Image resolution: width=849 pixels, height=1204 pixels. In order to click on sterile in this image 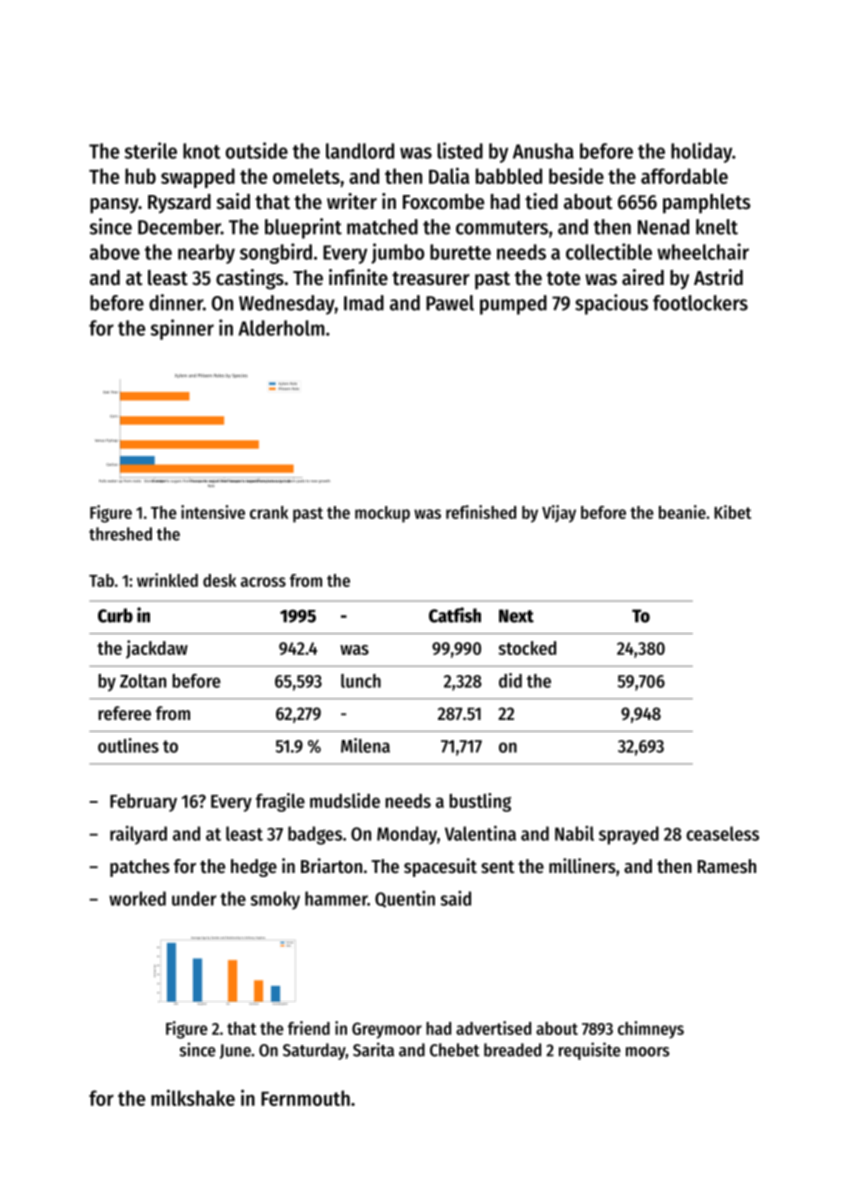, I will do `click(151, 150)`.
